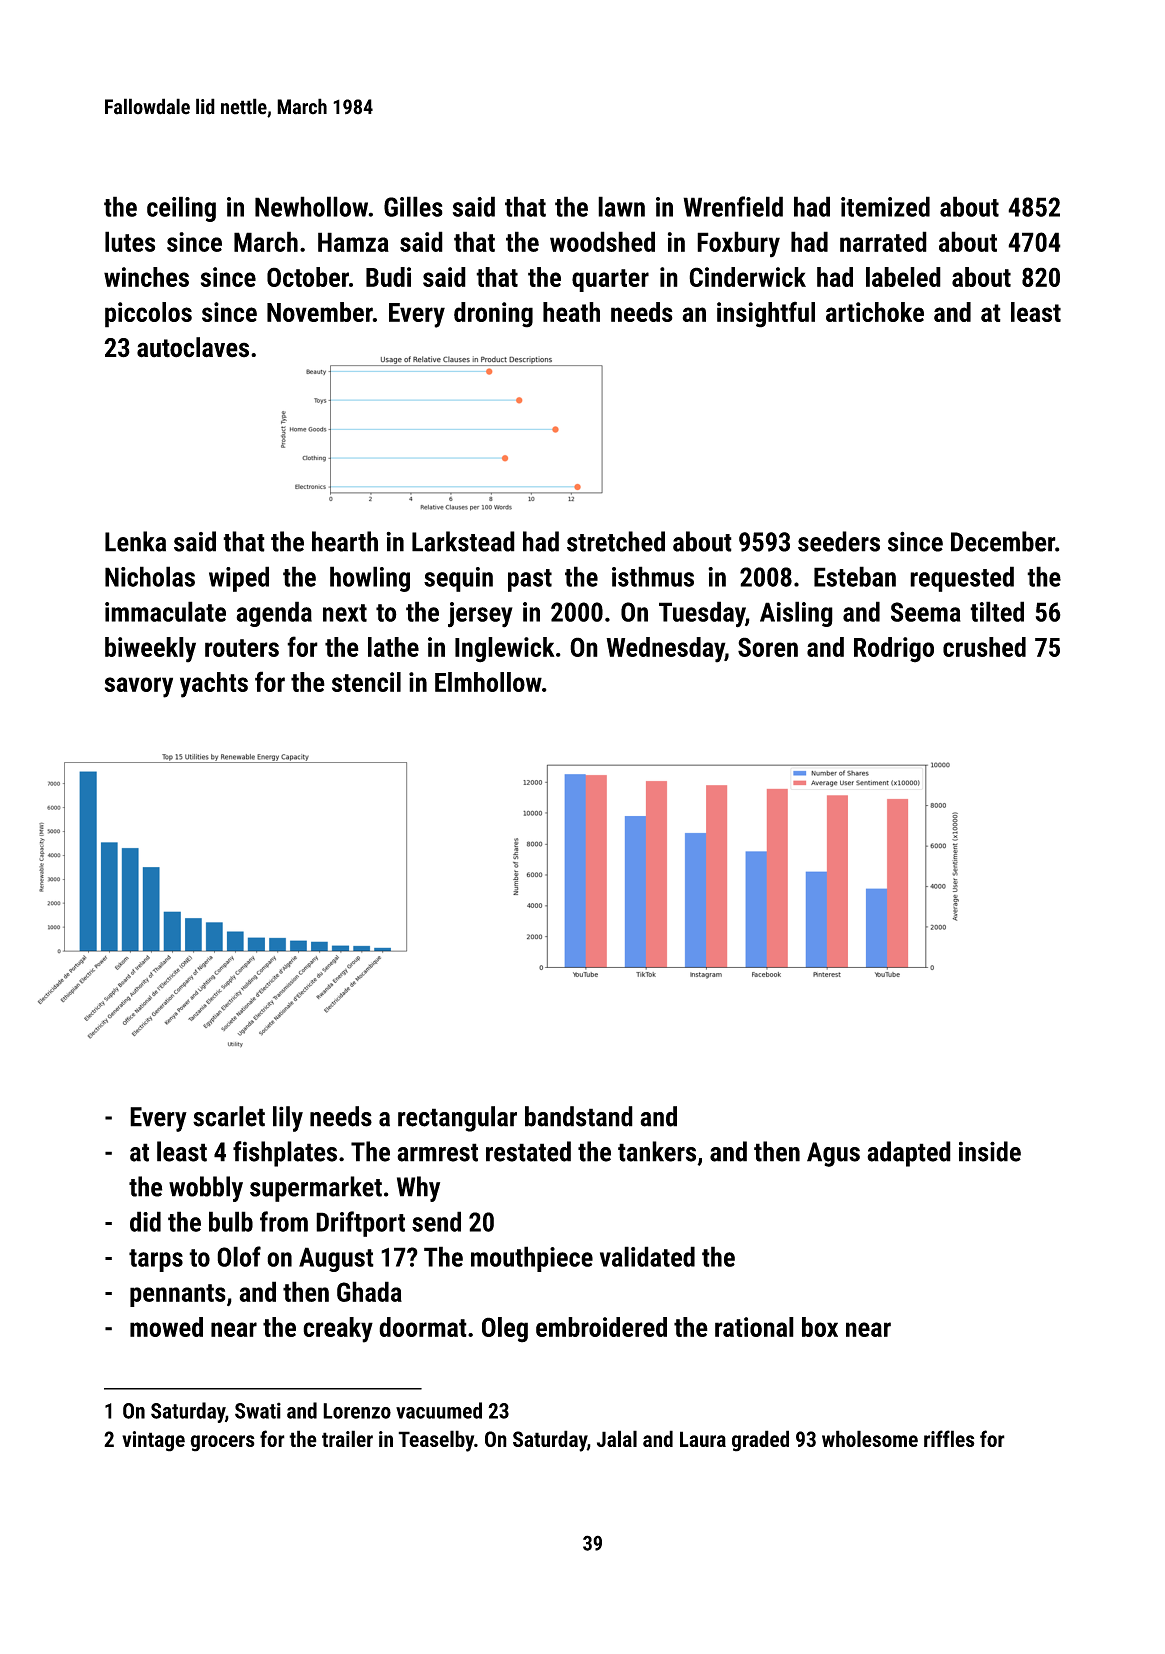 This document has width=1165, height=1654. Describe the element at coordinates (463, 541) in the document. I see `Larkstead` at that location.
